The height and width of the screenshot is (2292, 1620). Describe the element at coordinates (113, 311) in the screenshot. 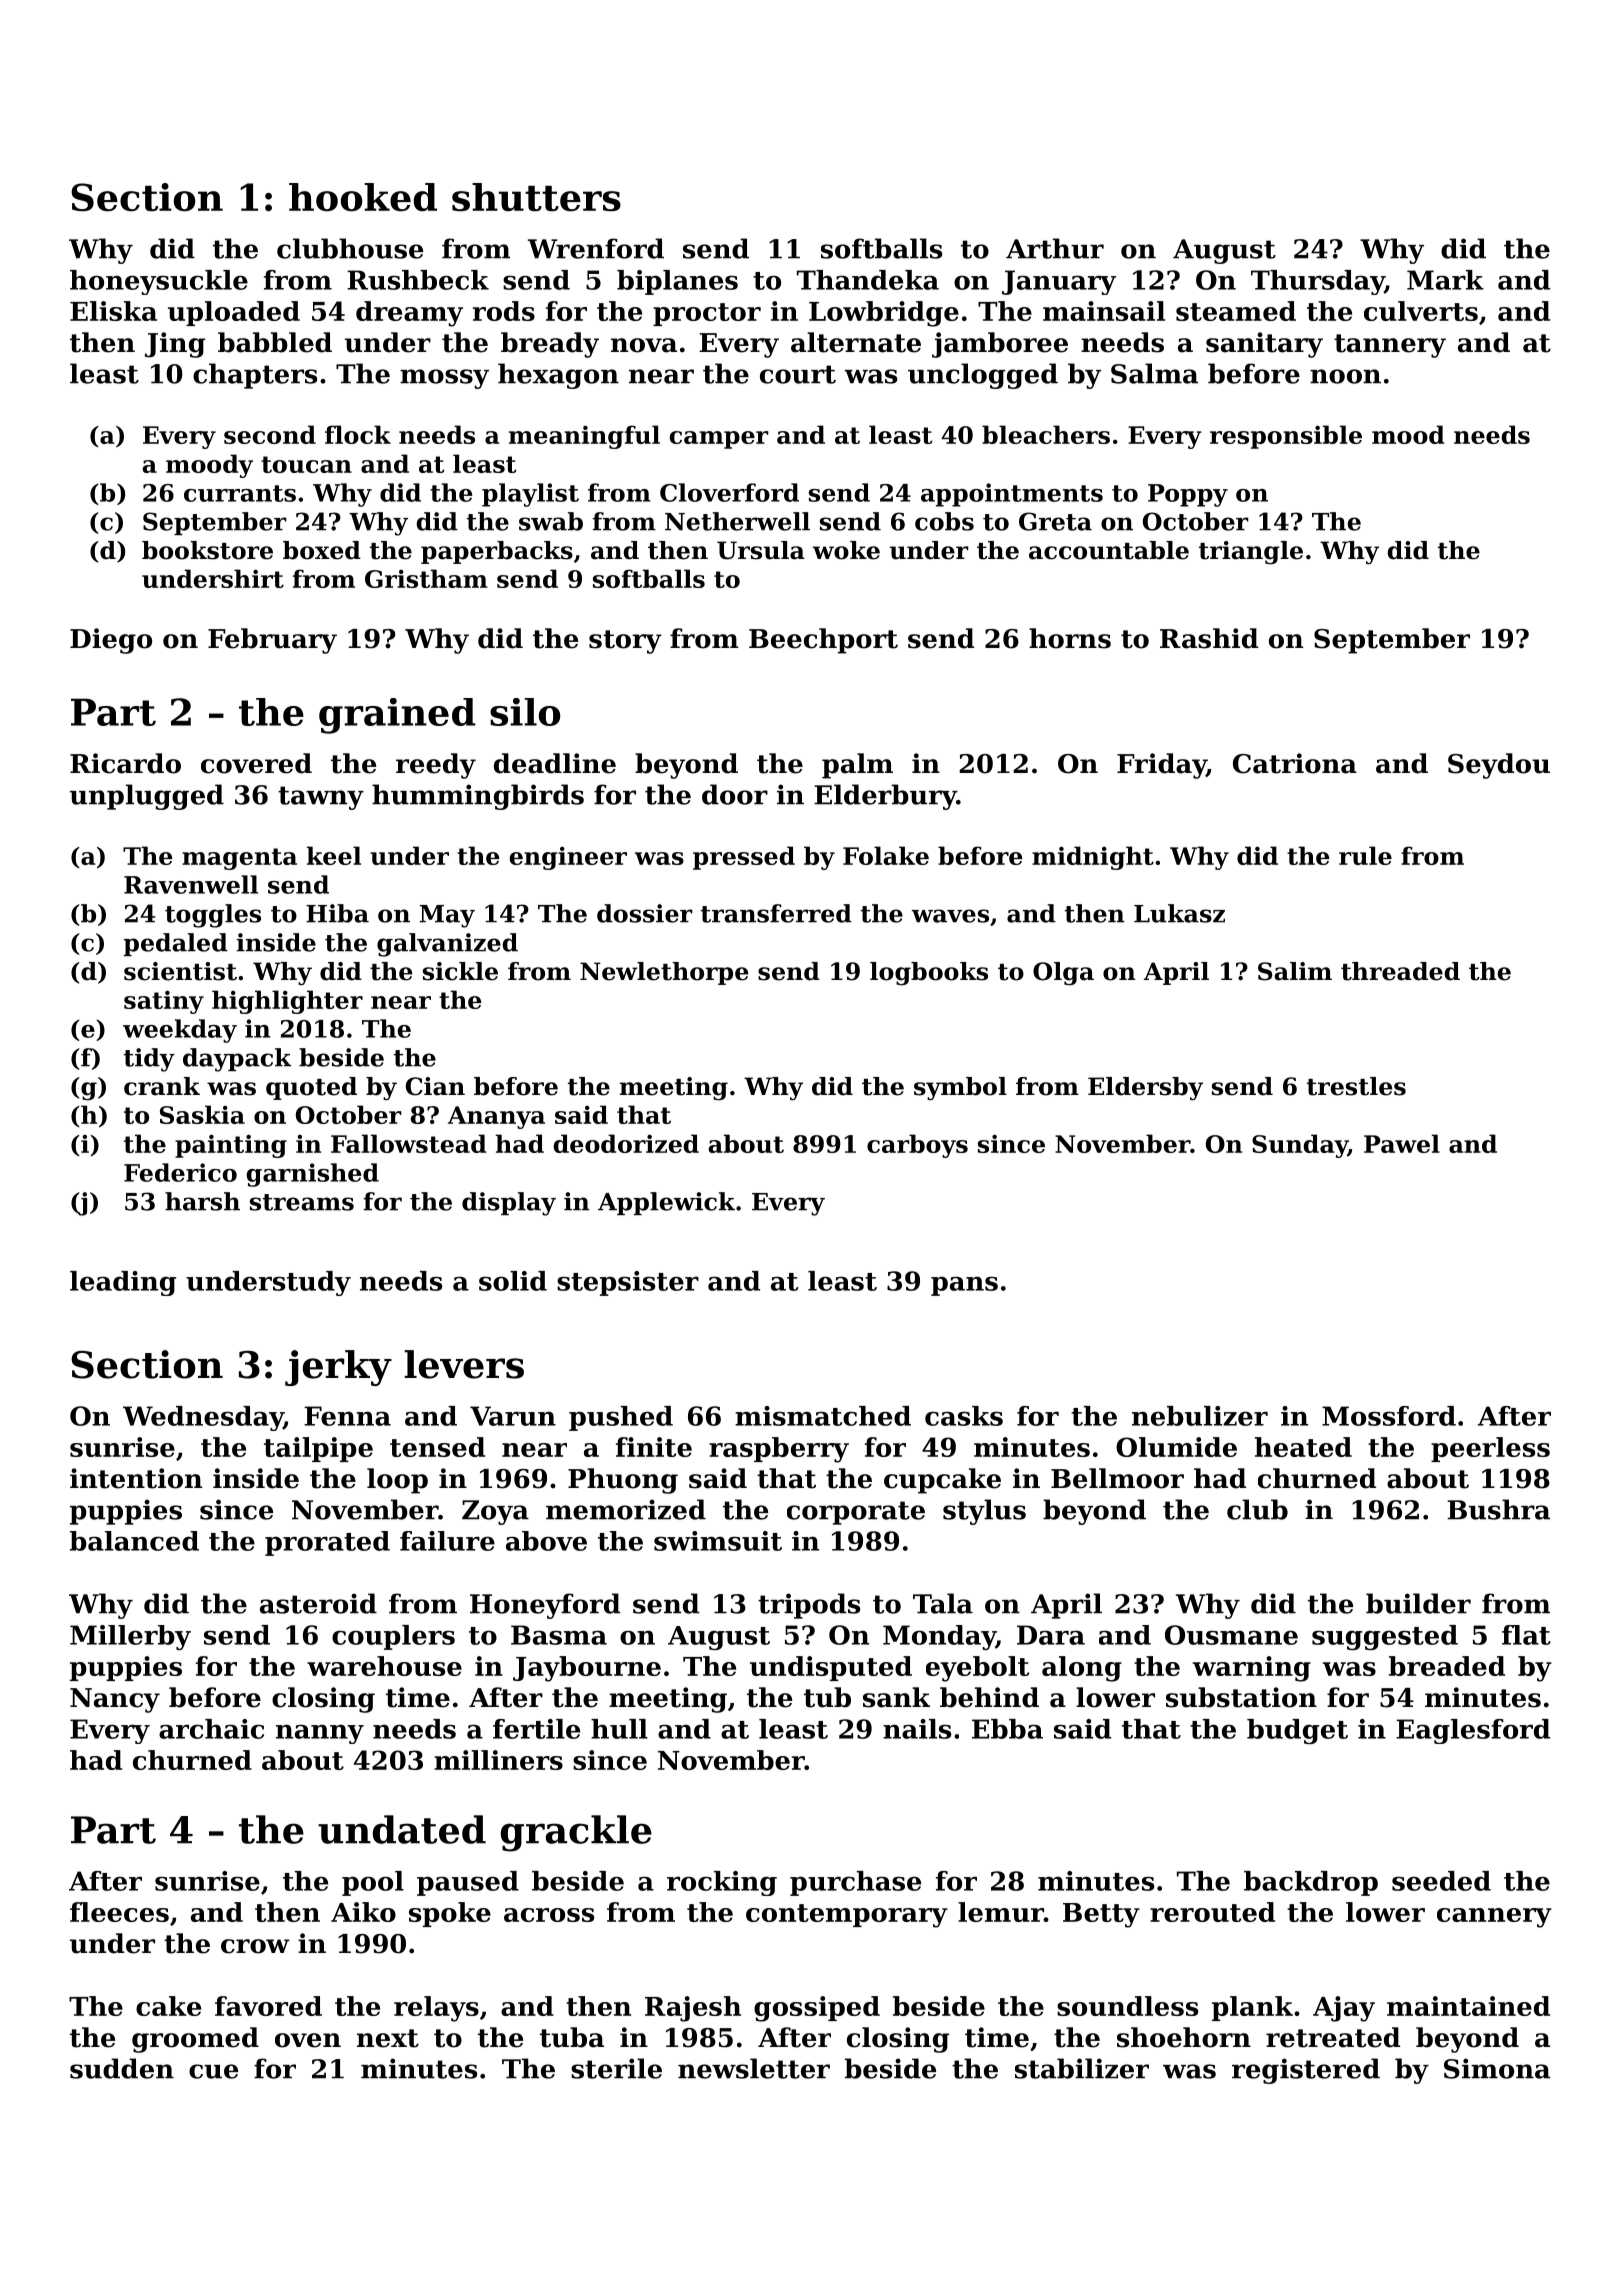

I see `Eliska` at that location.
